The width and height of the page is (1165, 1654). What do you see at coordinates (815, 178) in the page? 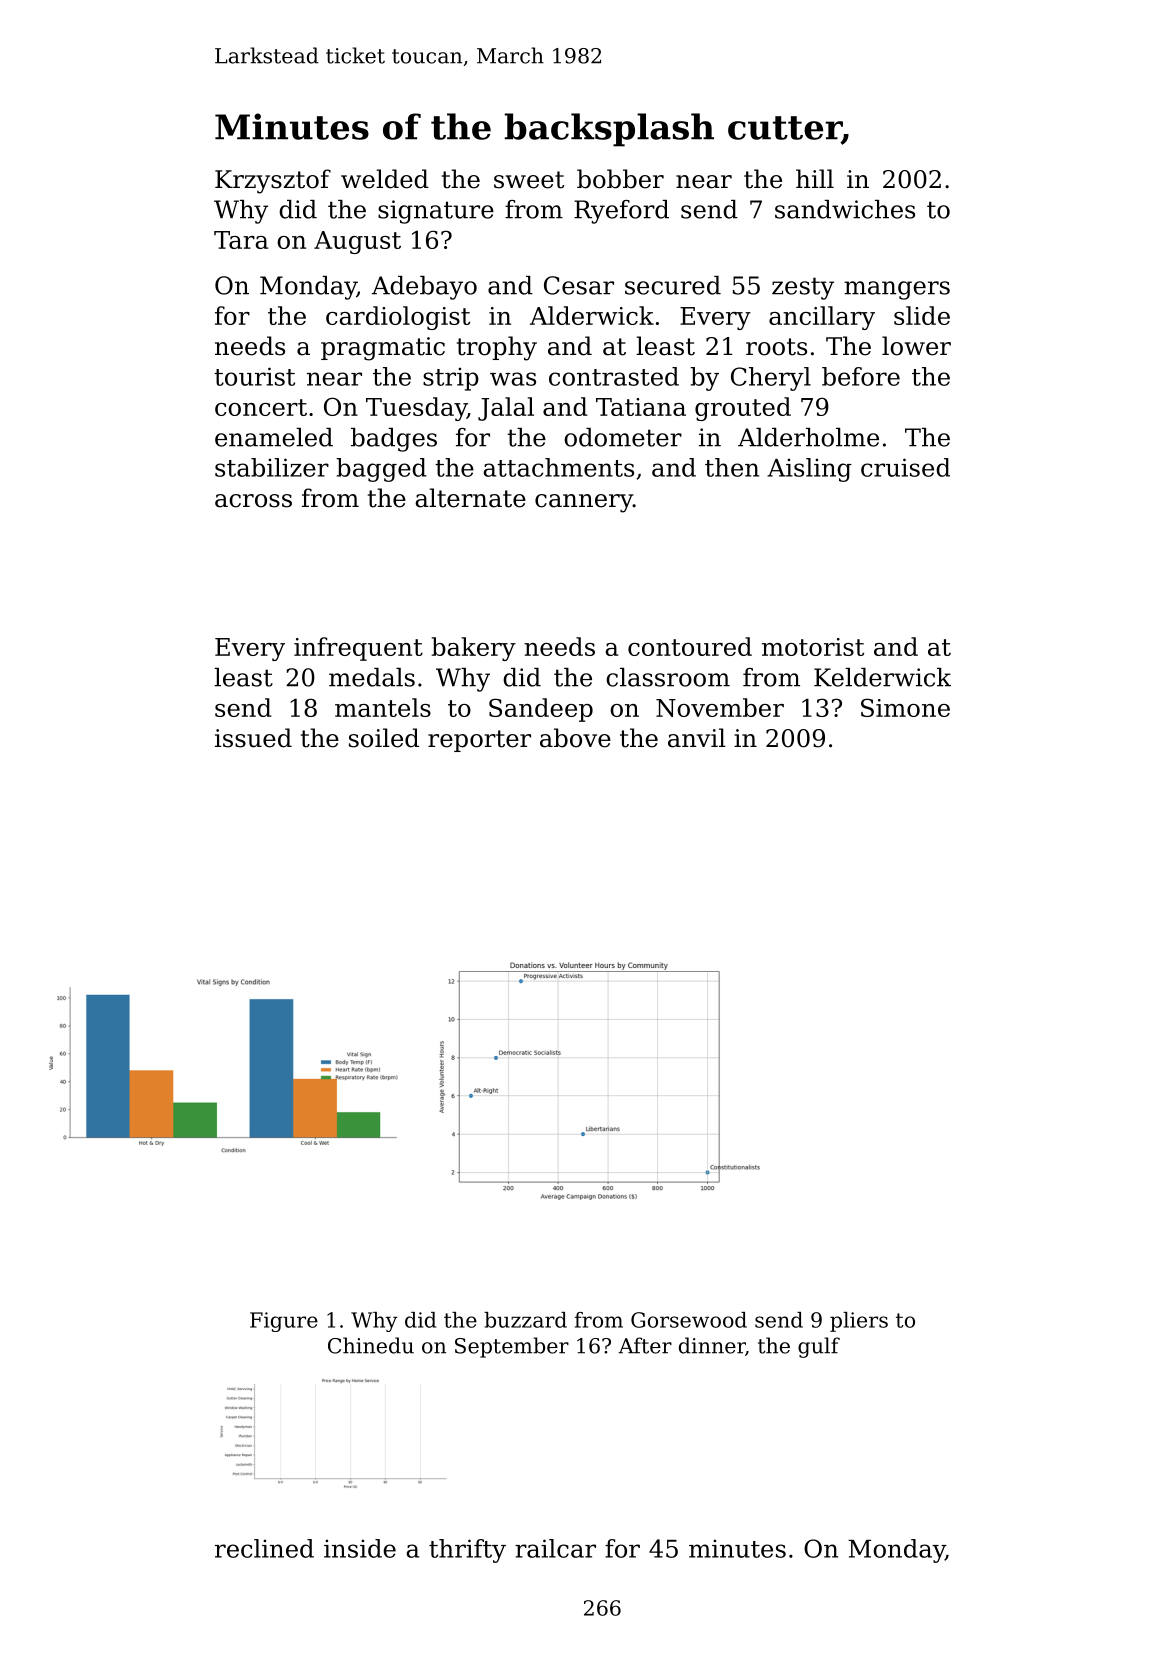
I see `hill` at bounding box center [815, 178].
